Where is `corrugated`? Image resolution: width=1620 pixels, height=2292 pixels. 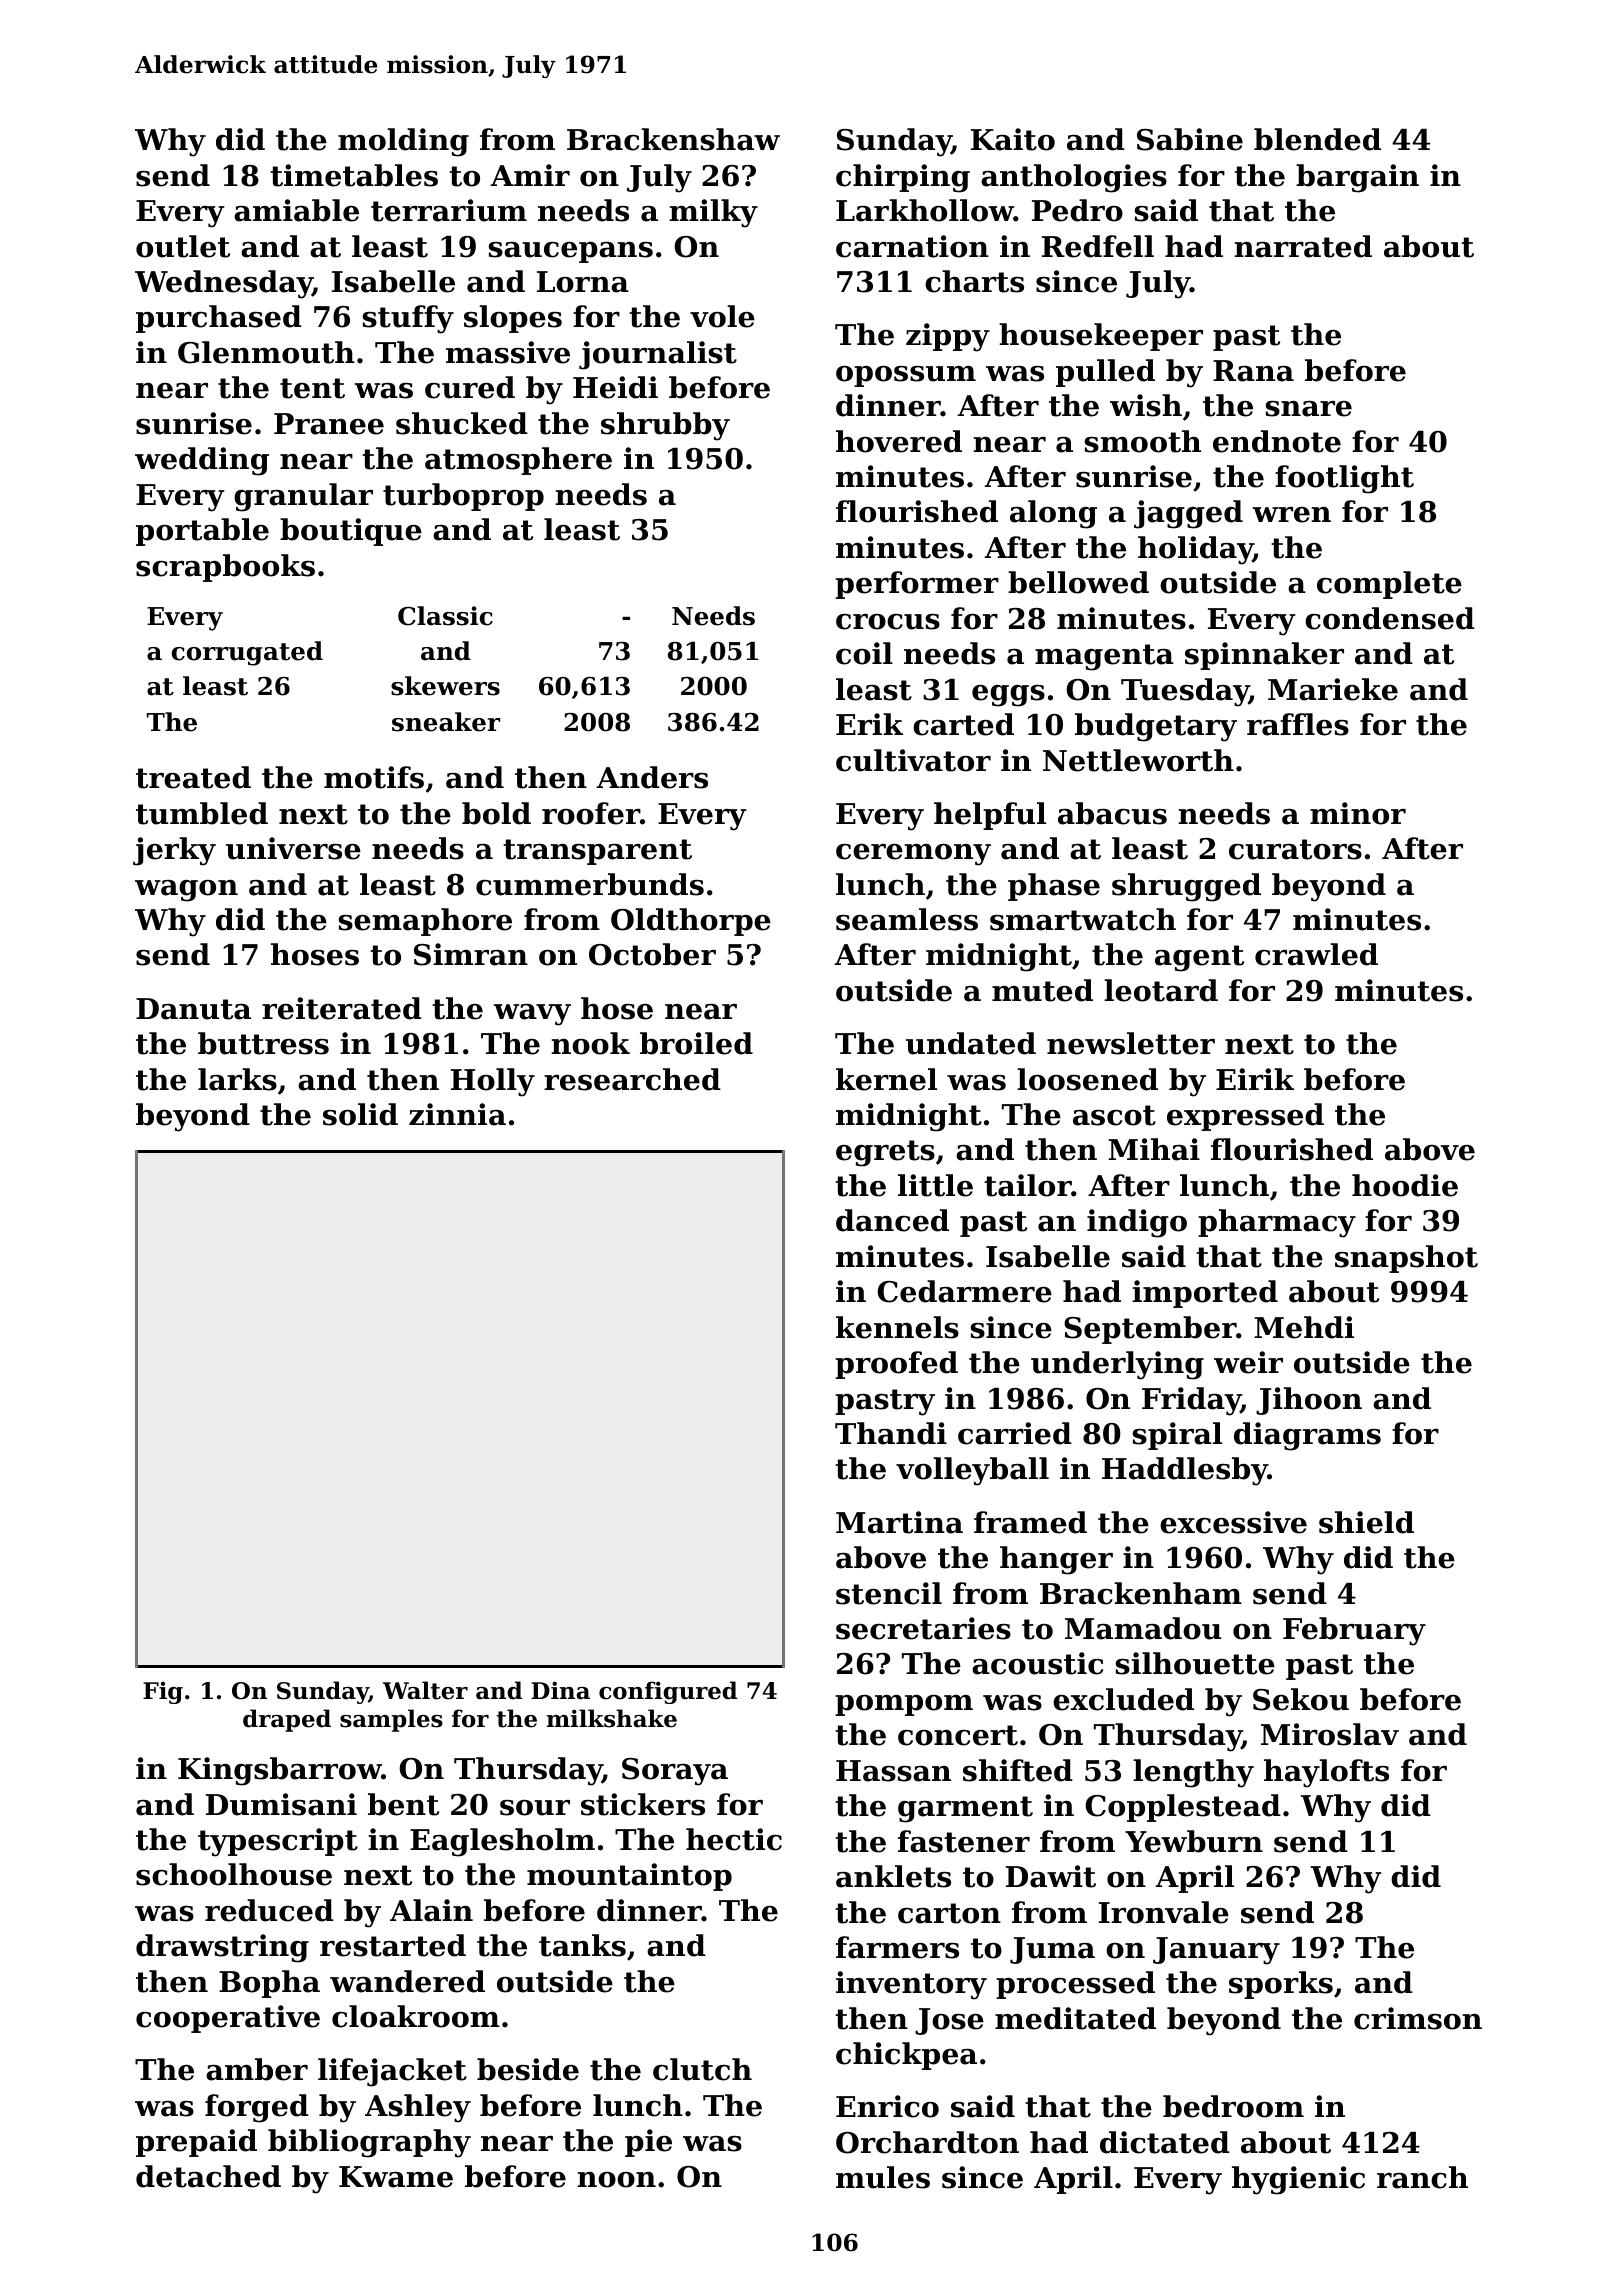
corrugated is located at coordinates (247, 653).
